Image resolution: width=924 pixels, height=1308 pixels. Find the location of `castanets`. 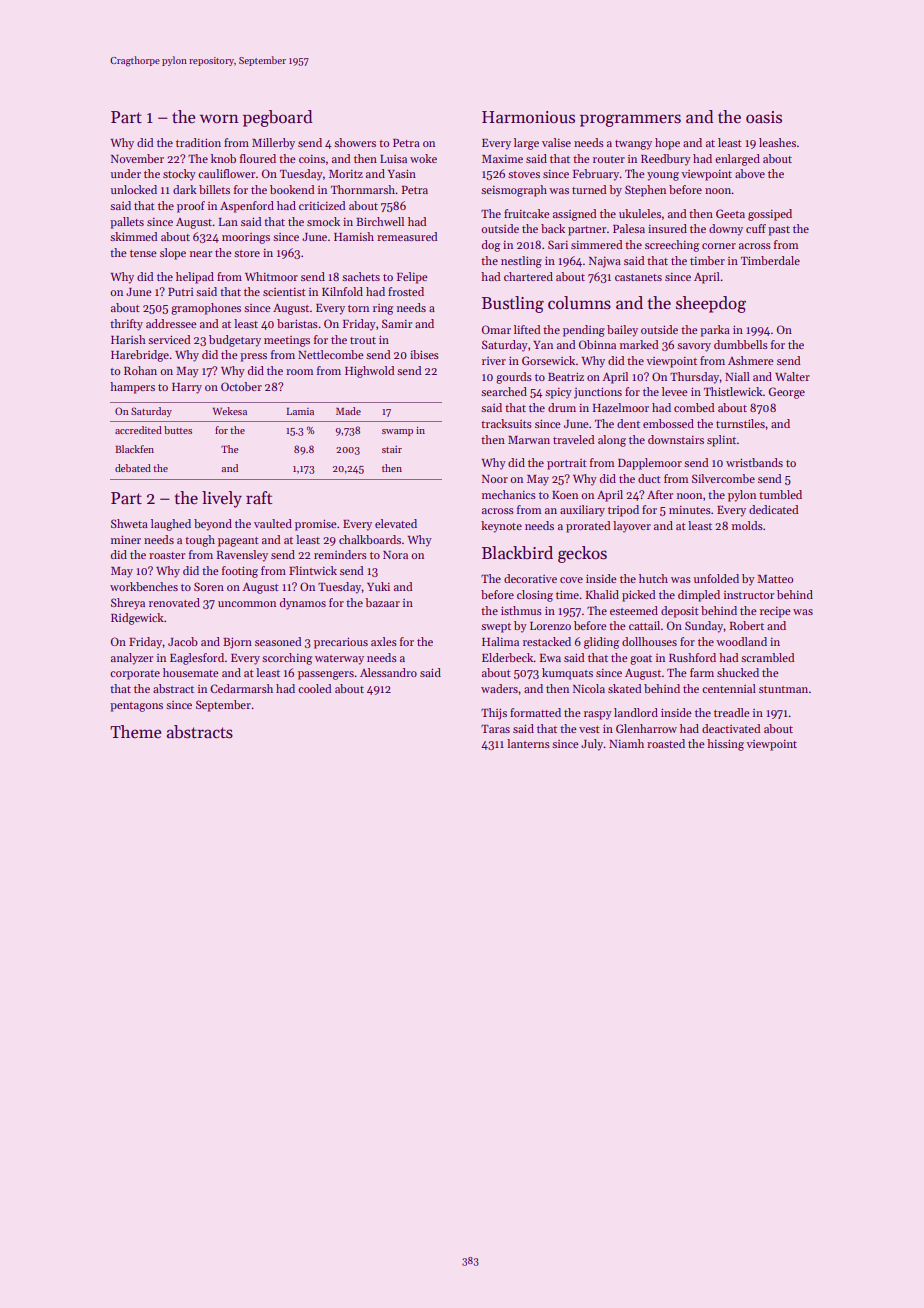

castanets is located at coordinates (638, 277).
